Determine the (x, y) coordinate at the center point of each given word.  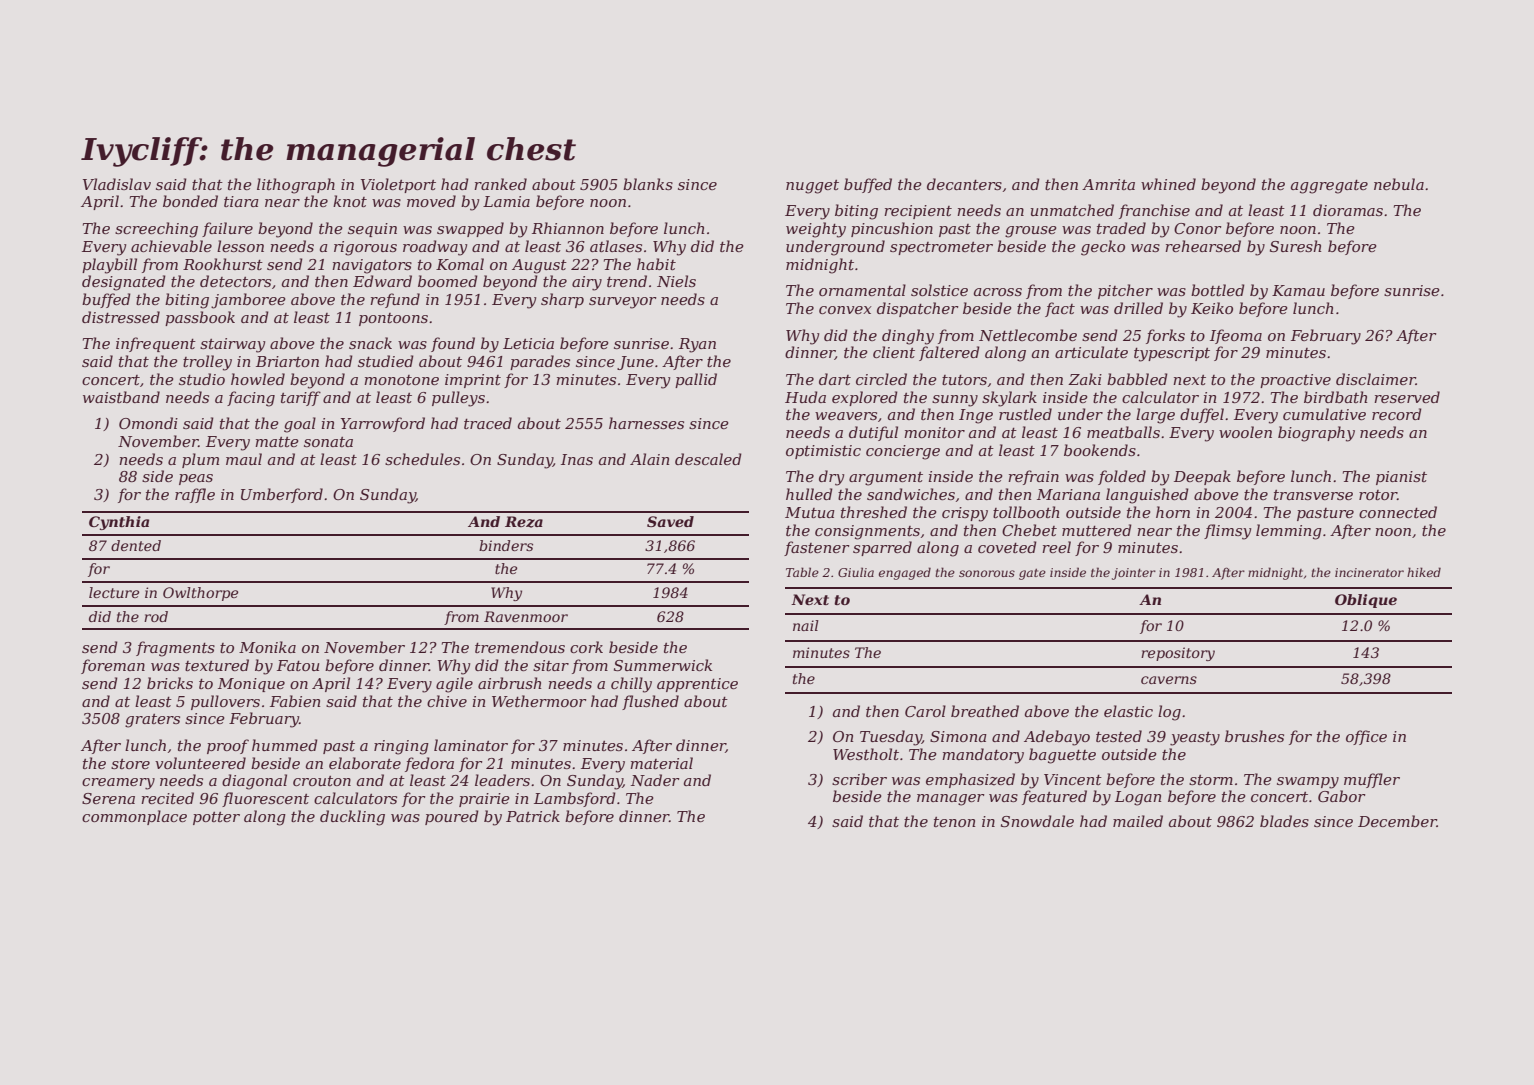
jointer (1134, 574)
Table (802, 572)
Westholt (866, 754)
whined (1168, 184)
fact (1060, 309)
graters (152, 721)
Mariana (1068, 494)
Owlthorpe (200, 594)
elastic (1128, 711)
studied (386, 361)
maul (244, 459)
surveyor (622, 303)
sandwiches (911, 494)
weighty (816, 230)
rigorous (365, 248)
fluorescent (265, 799)
